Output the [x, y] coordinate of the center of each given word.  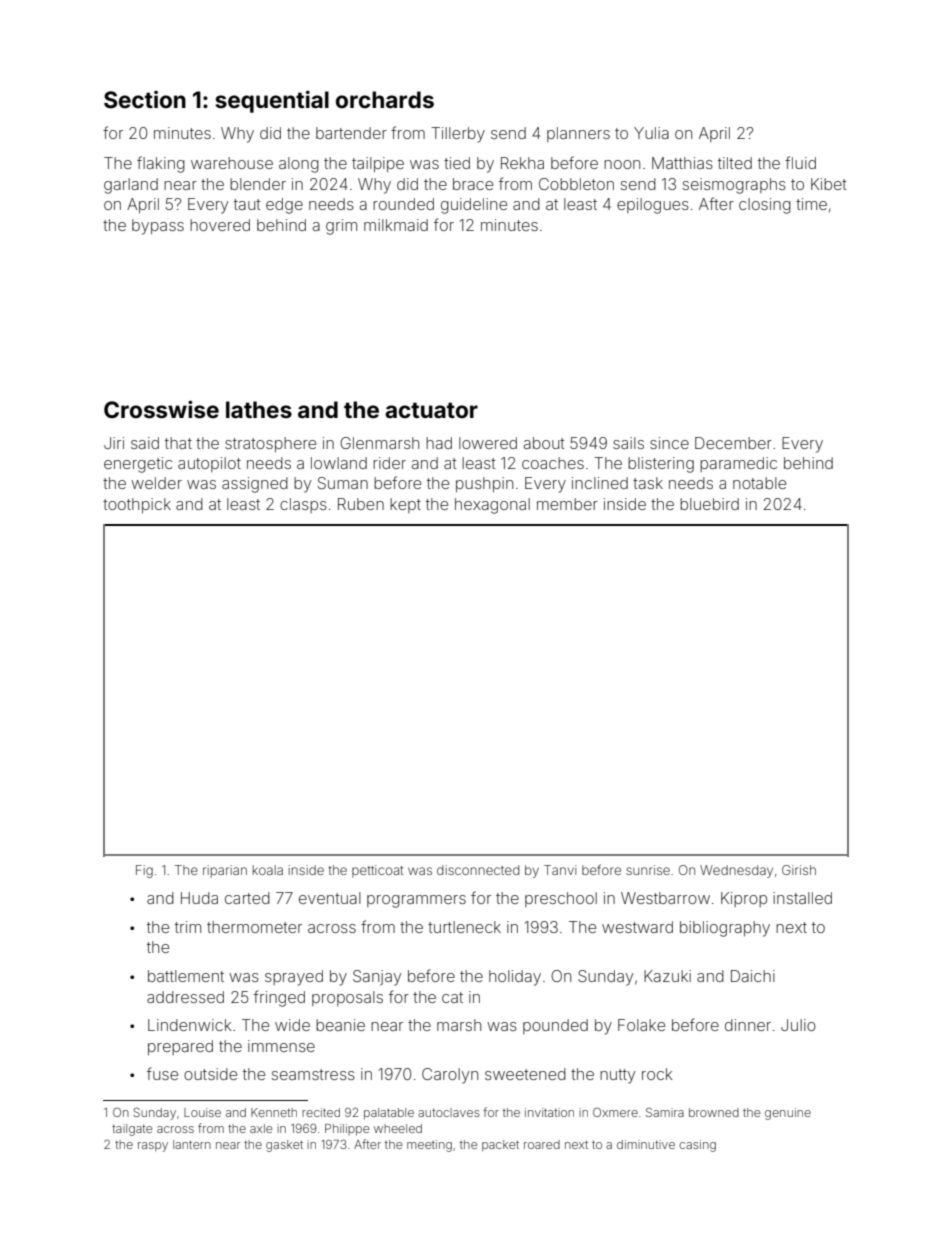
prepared [180, 1047]
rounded [403, 204]
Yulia [651, 133]
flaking [161, 164]
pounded [555, 1026]
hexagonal [492, 506]
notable [759, 483]
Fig [144, 871]
